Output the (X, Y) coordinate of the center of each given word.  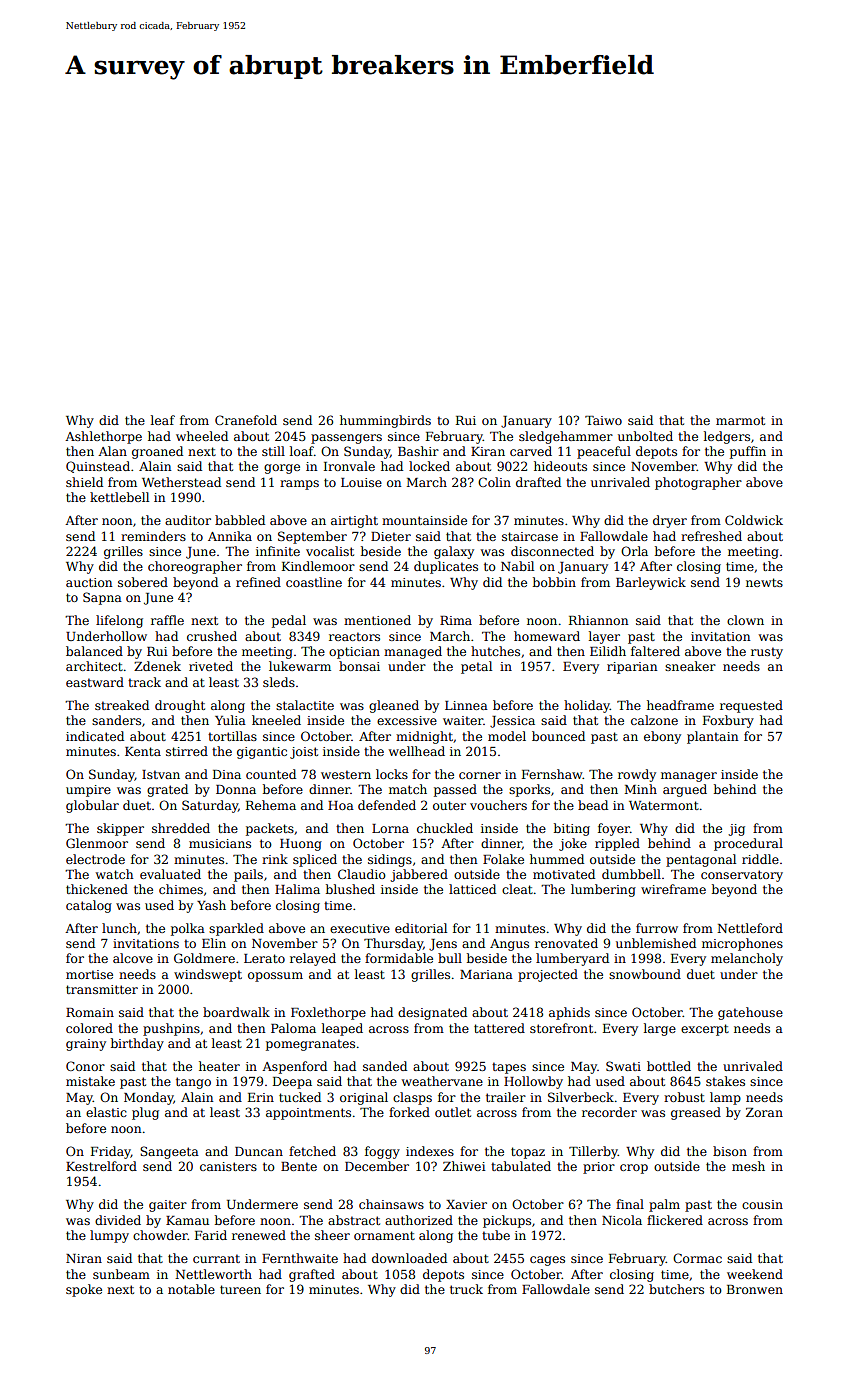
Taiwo (603, 420)
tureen (240, 1289)
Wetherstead (181, 482)
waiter (463, 720)
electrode (95, 859)
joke (573, 844)
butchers (676, 1289)
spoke (84, 1290)
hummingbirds (385, 421)
